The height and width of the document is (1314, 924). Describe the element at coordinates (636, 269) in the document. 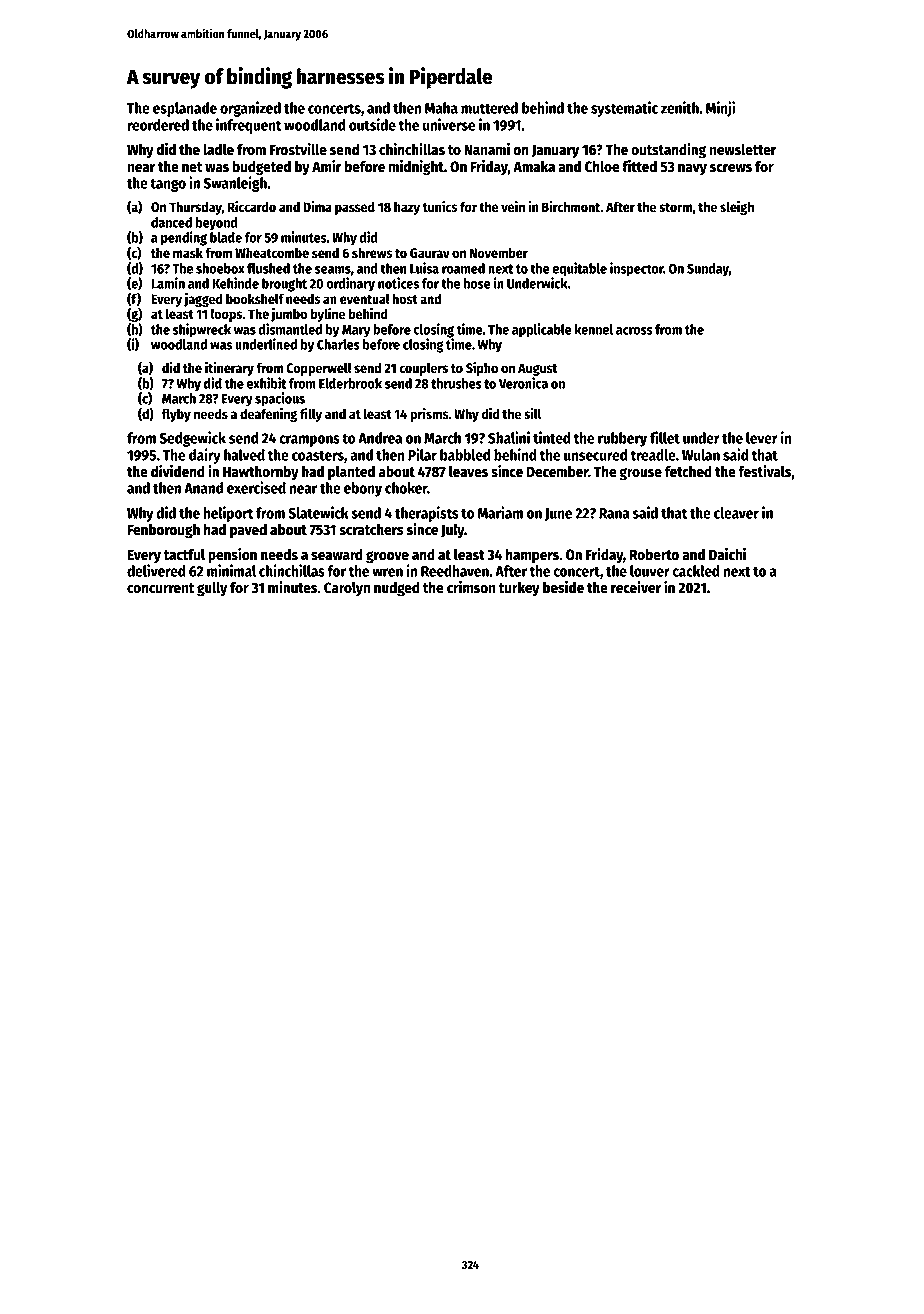

I see `inspector` at that location.
